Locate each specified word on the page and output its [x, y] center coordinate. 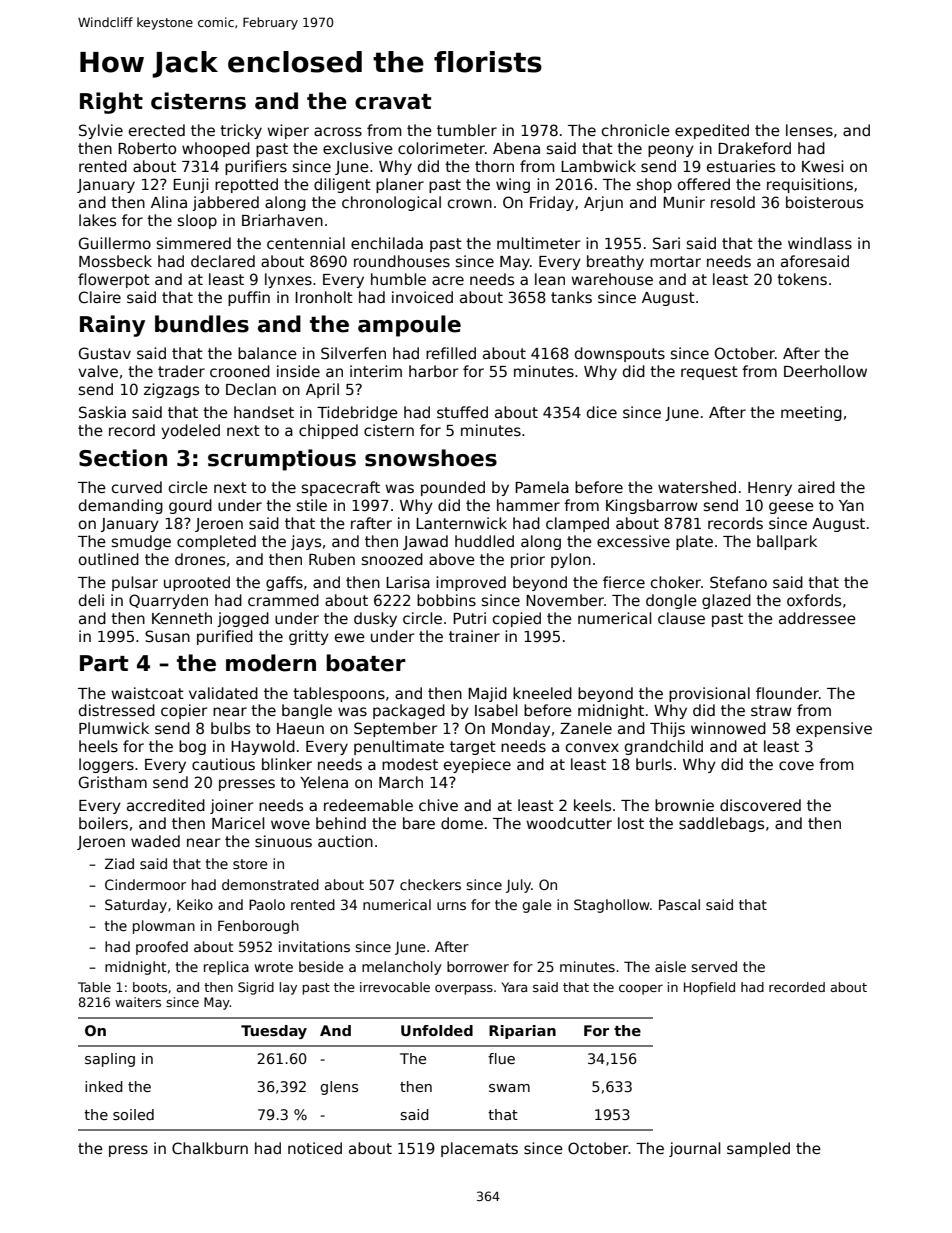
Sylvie [101, 131]
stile [312, 505]
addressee [817, 618]
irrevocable [395, 987]
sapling [110, 1060]
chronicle [636, 130]
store [250, 864]
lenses [809, 130]
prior [528, 560]
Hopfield [709, 988]
